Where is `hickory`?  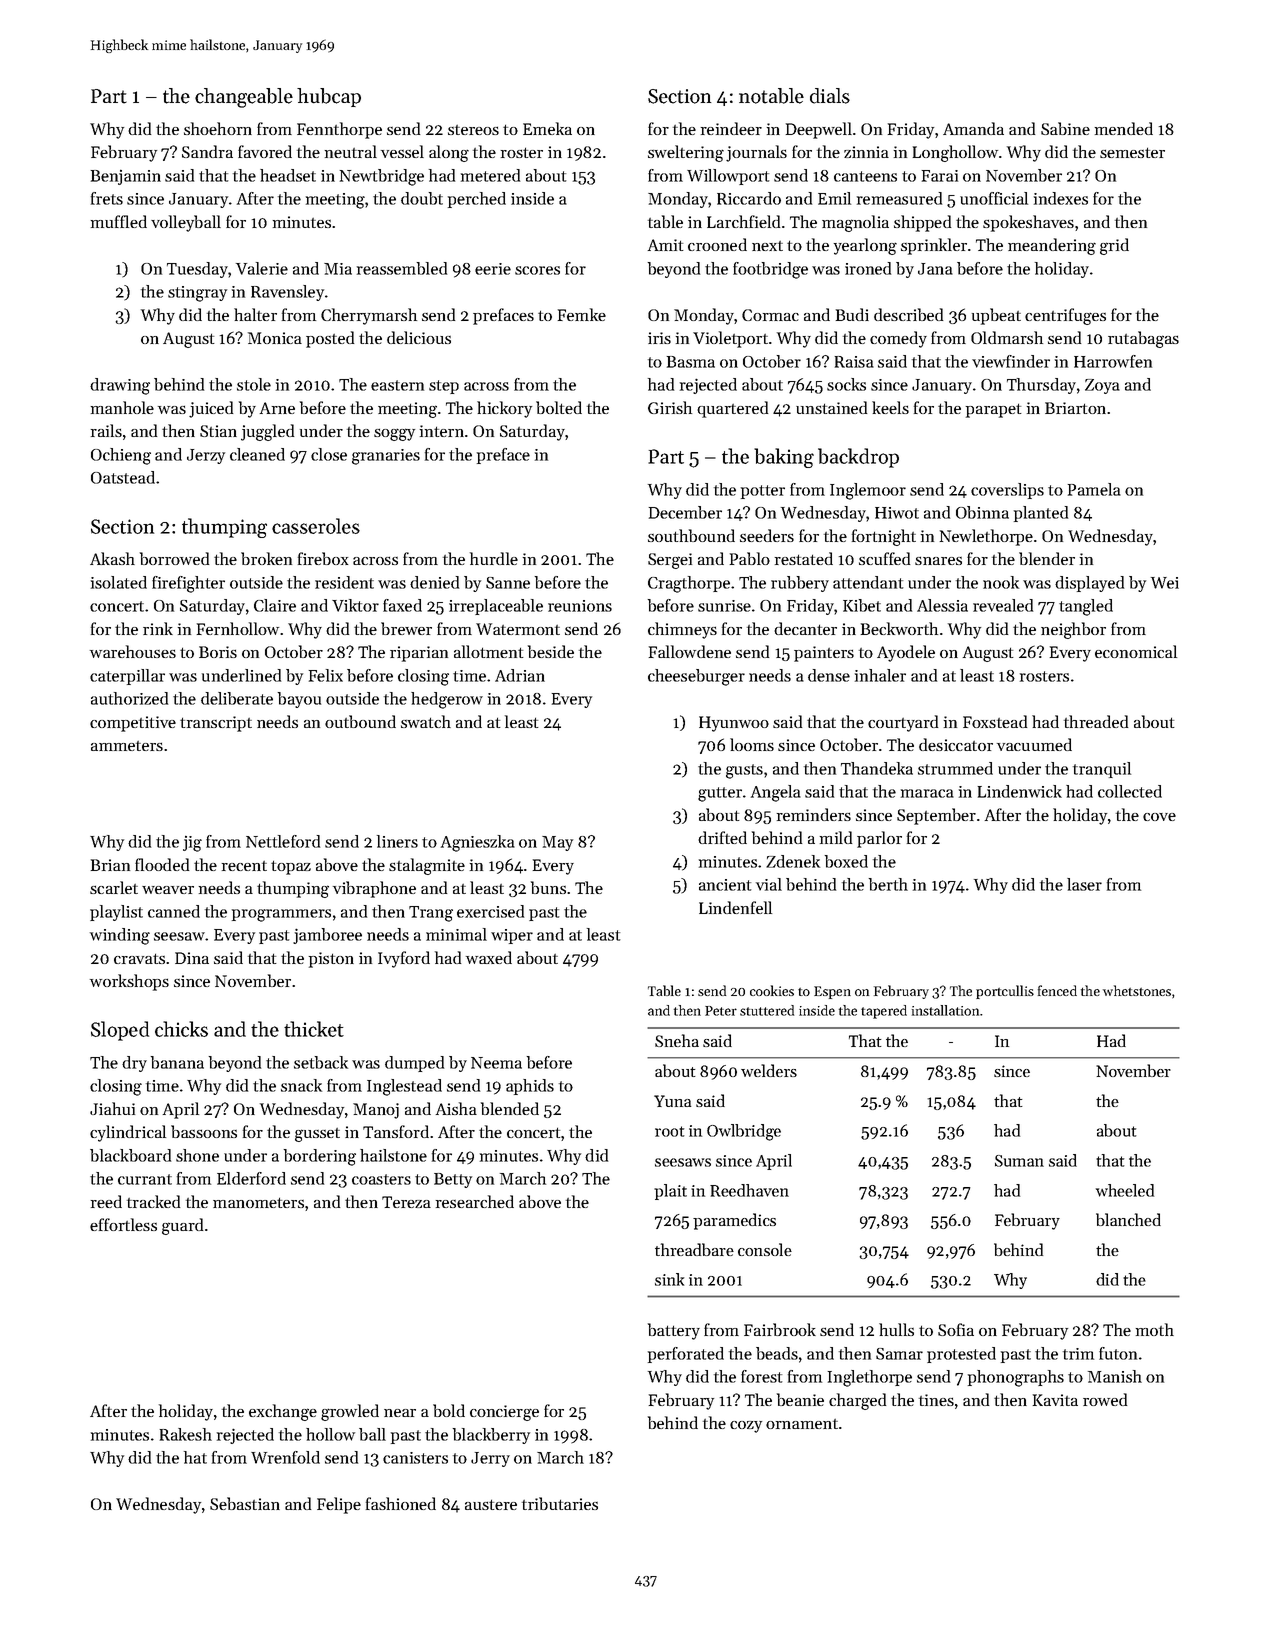 hickory is located at coordinates (504, 409).
